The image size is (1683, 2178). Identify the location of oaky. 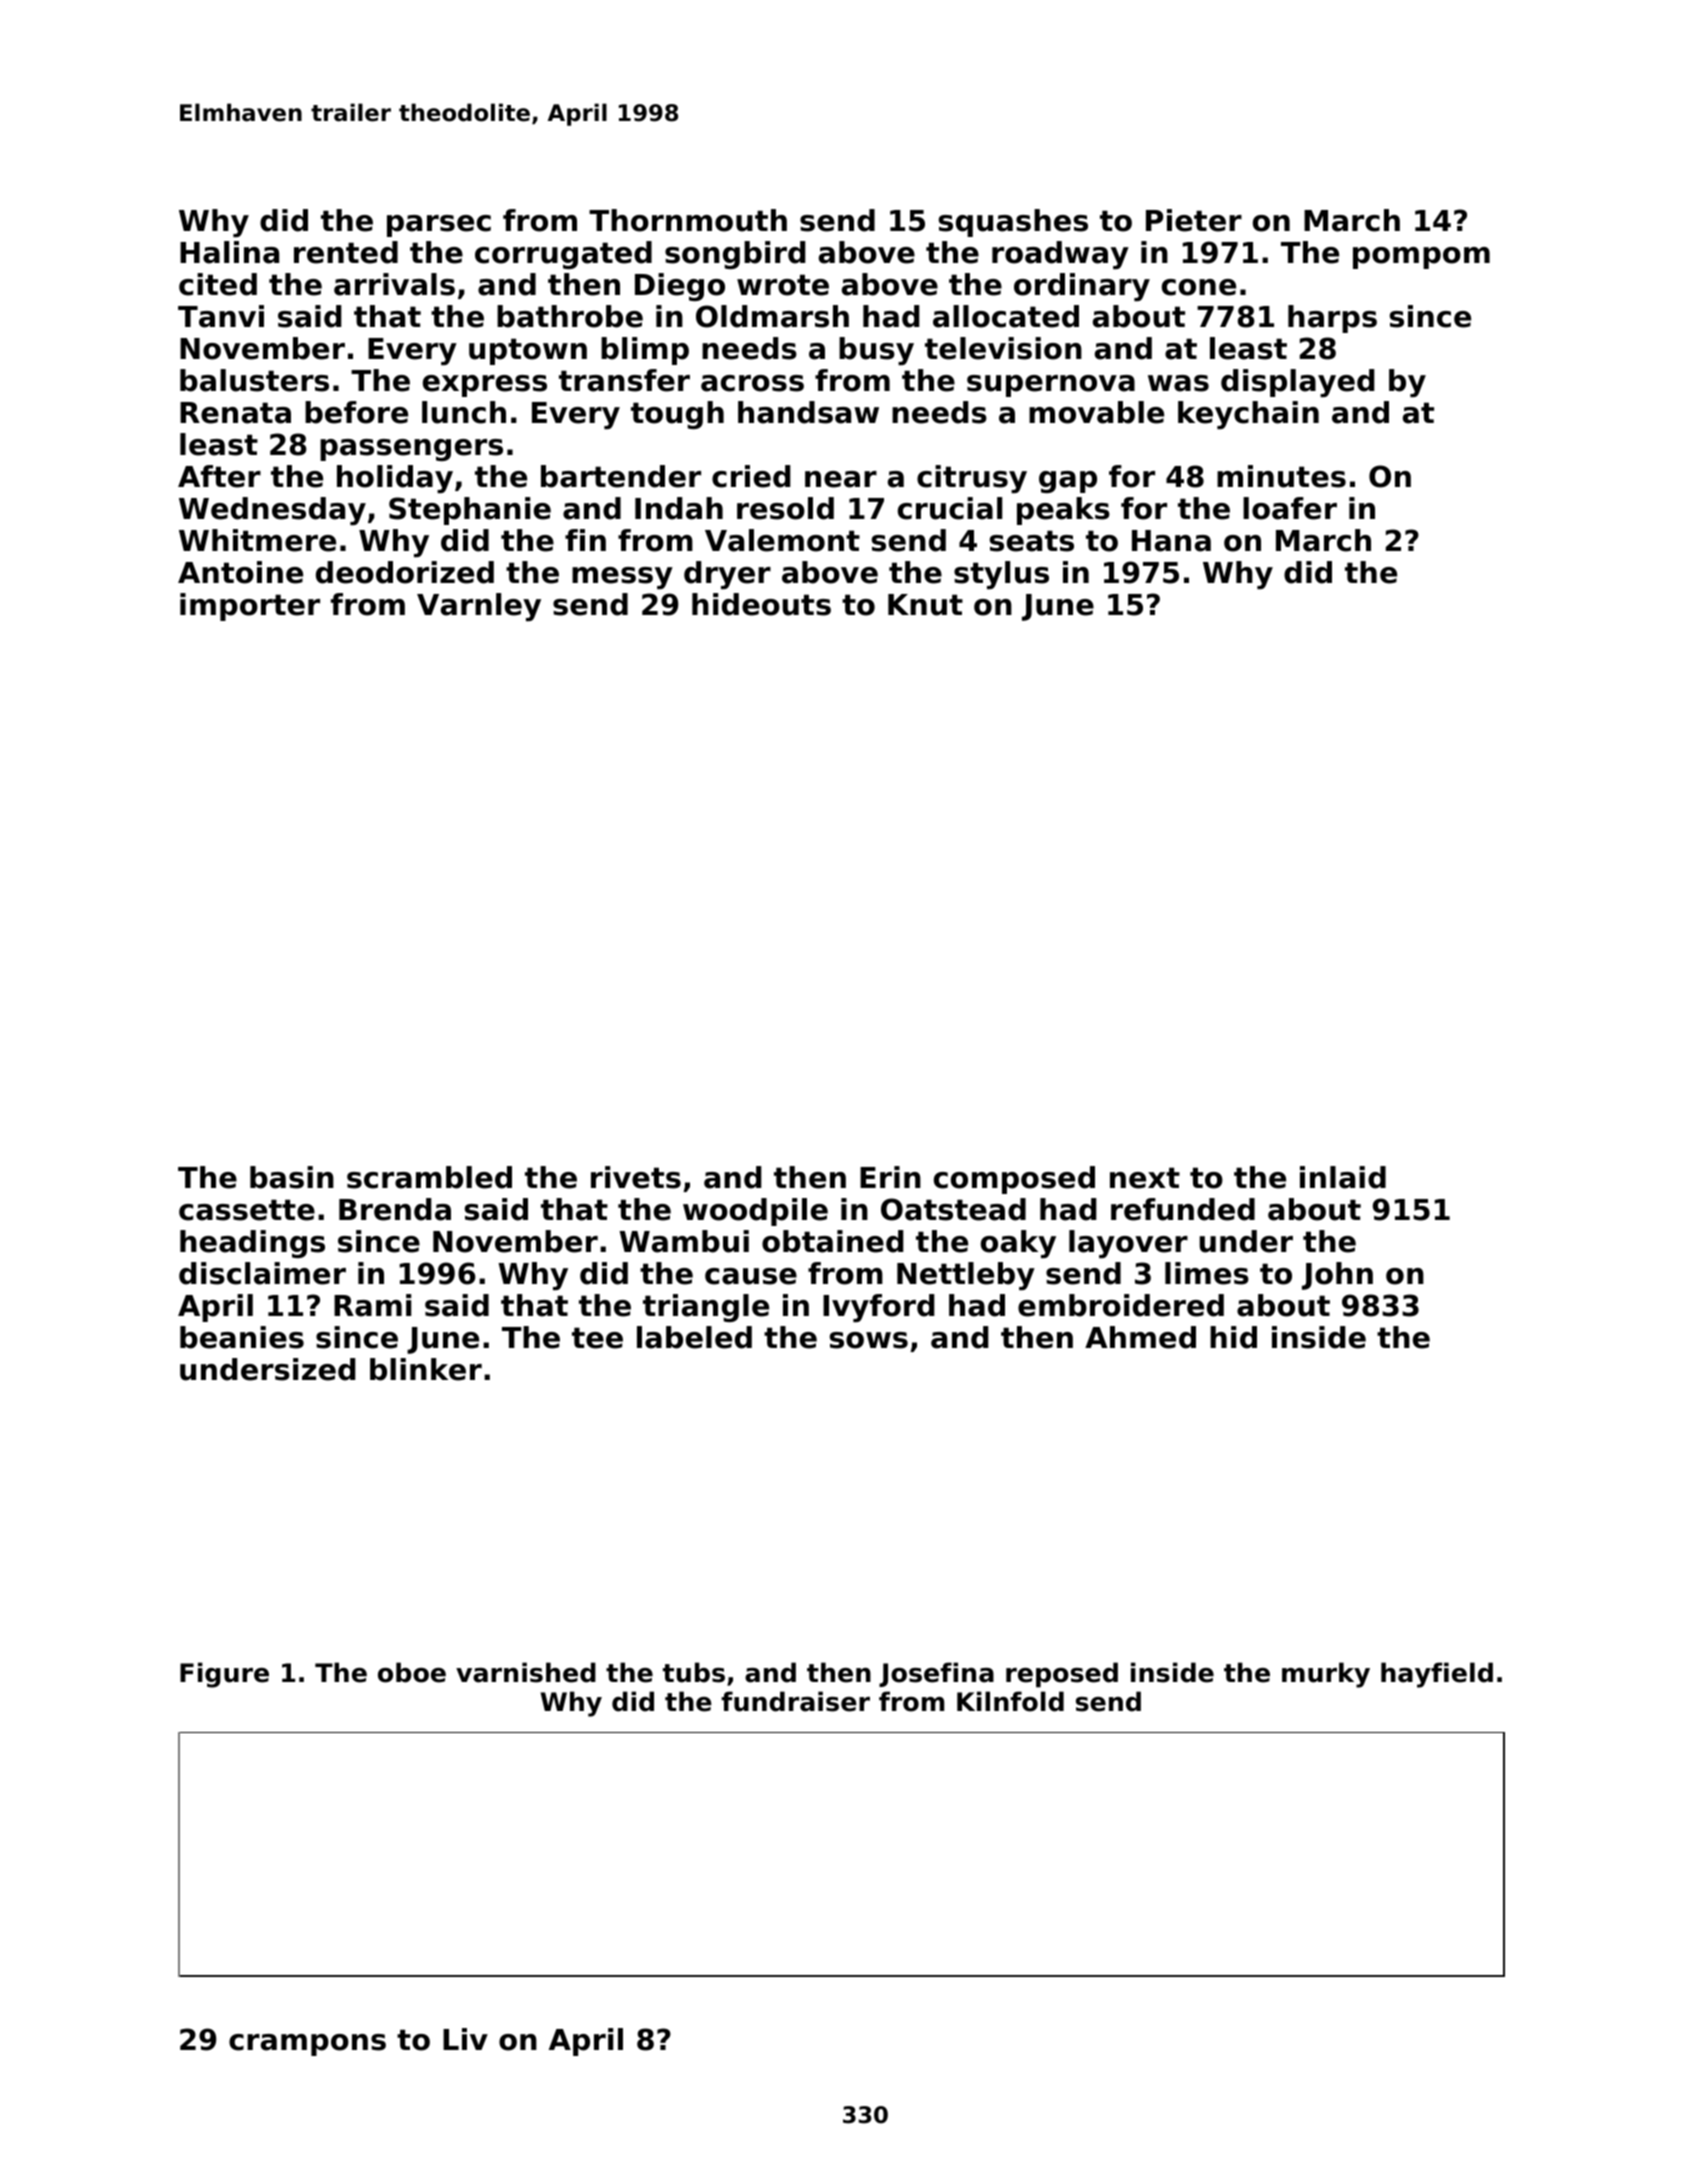
(1018, 1244).
